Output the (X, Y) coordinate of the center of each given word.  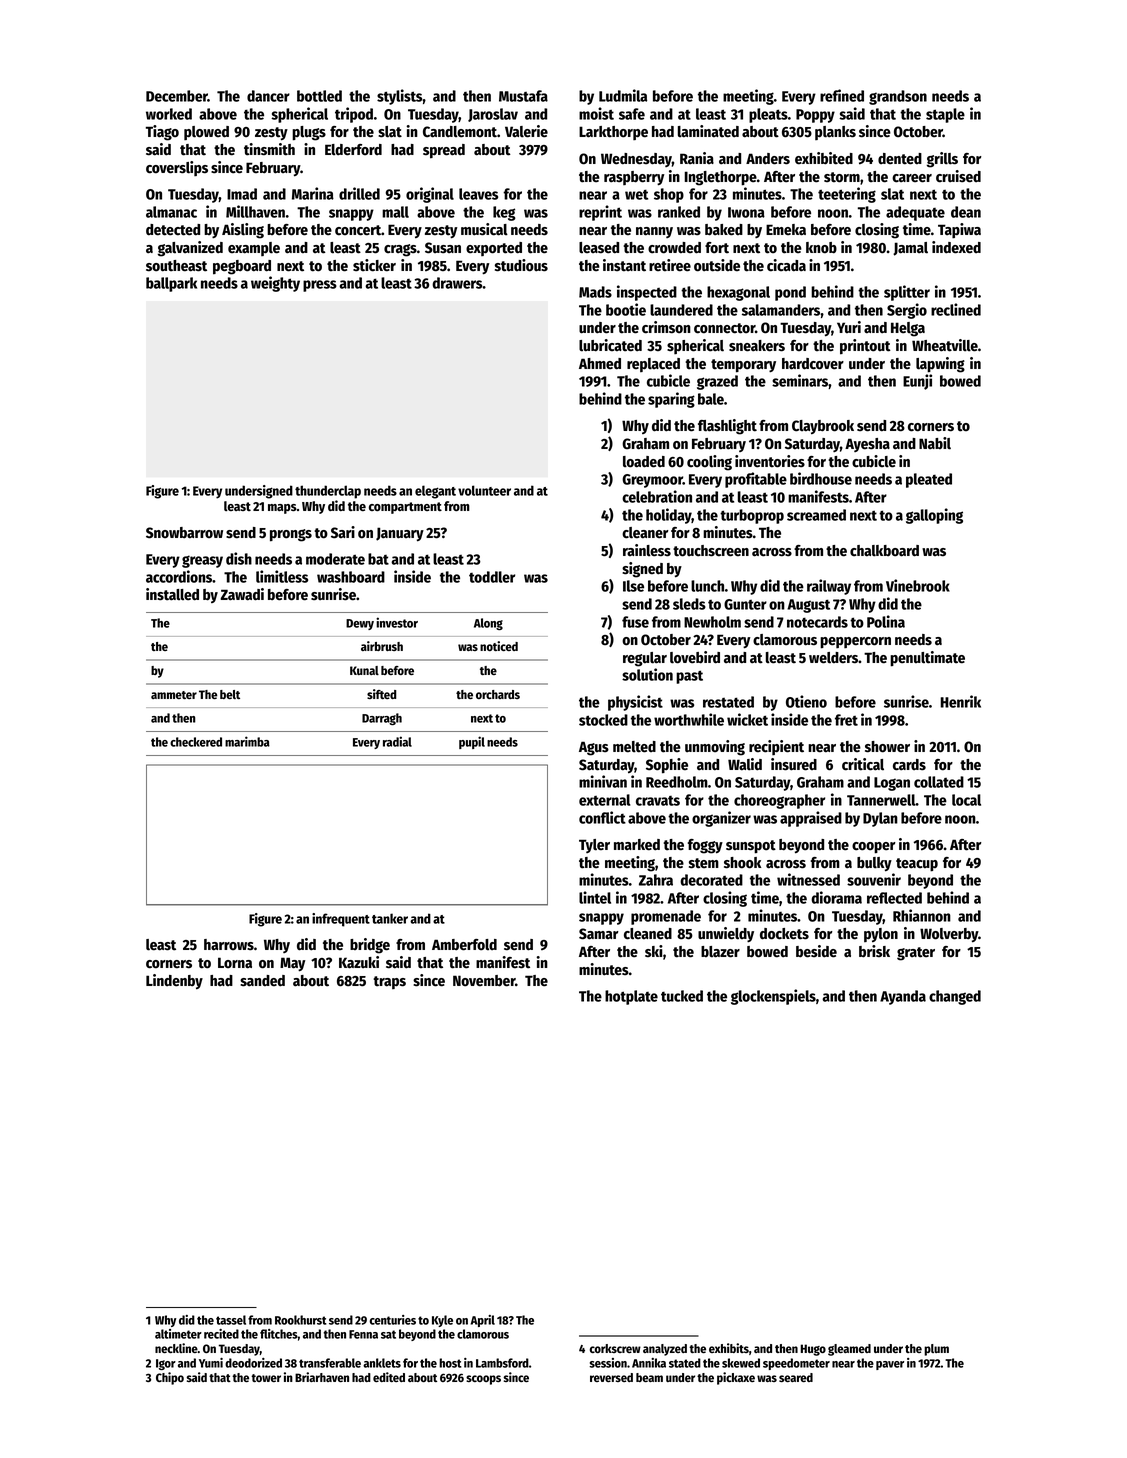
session (608, 1363)
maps (282, 509)
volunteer (484, 490)
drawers (457, 283)
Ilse (633, 586)
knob (821, 248)
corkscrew (615, 1348)
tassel (231, 1320)
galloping (934, 516)
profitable (756, 480)
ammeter (174, 695)
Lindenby (174, 981)
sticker (374, 265)
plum (936, 1350)
